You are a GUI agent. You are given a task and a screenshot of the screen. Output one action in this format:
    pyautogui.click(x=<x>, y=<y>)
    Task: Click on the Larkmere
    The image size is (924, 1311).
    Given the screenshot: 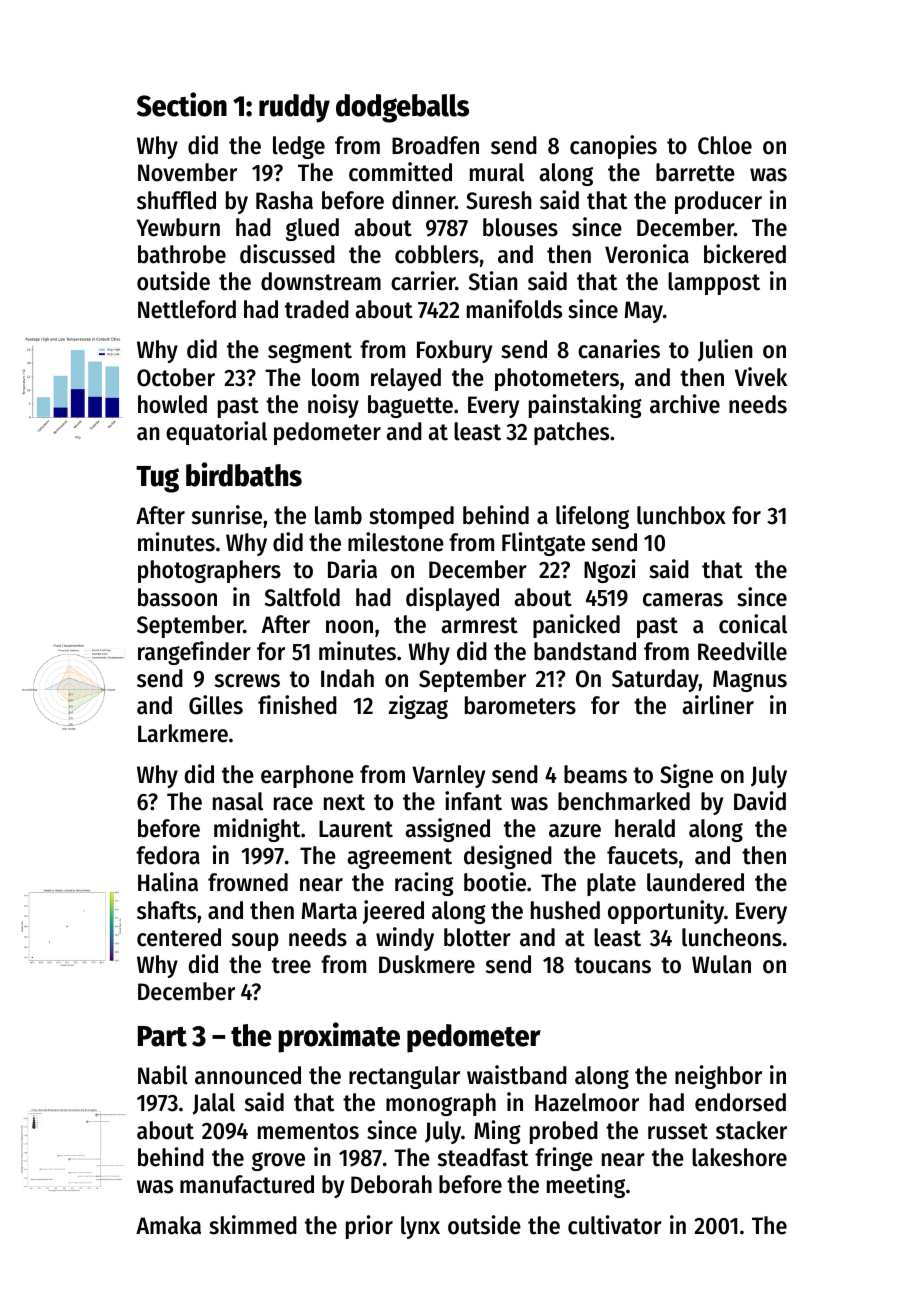 What is the action you would take?
    pyautogui.click(x=183, y=733)
